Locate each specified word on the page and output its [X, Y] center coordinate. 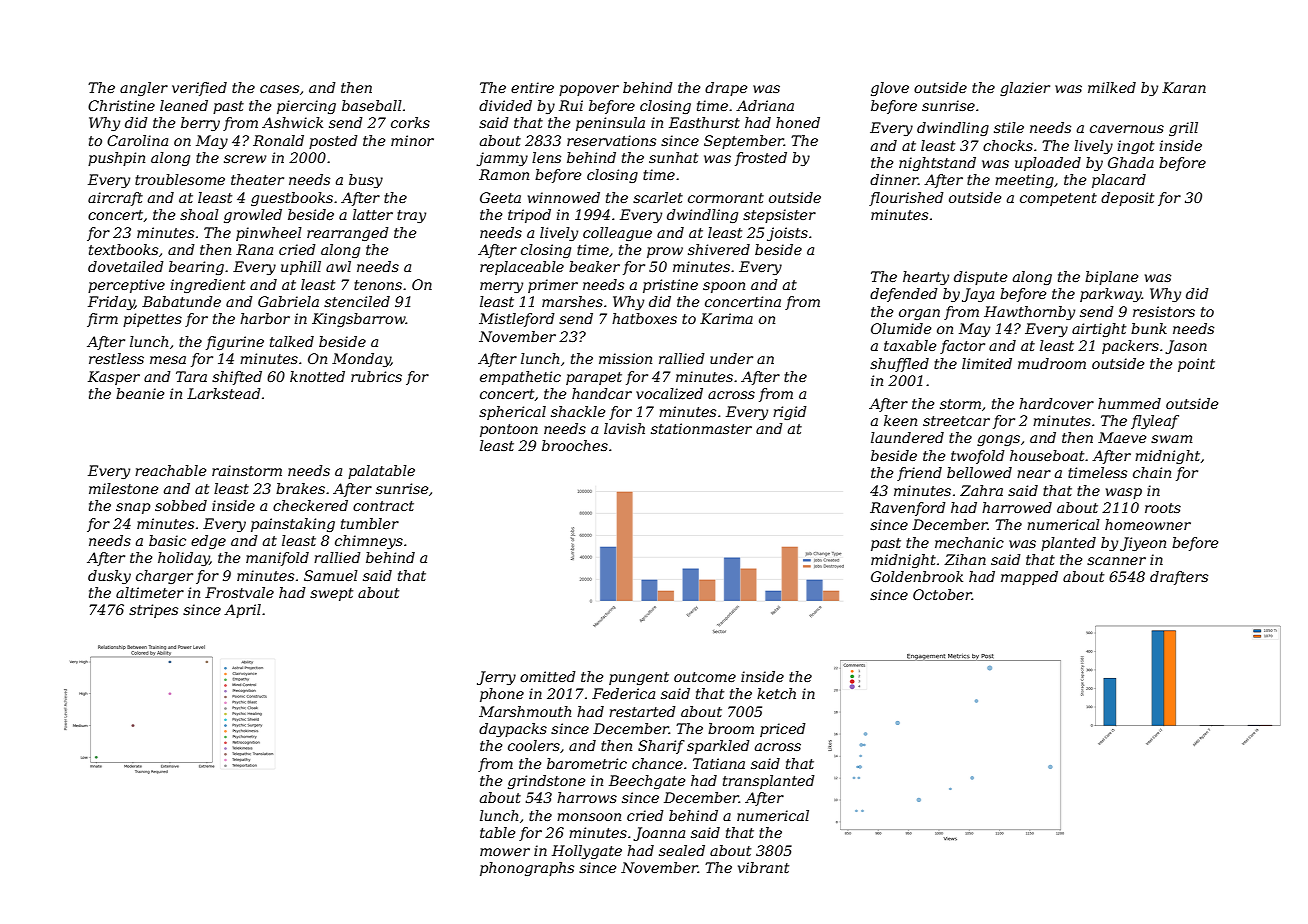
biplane [1112, 278]
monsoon [589, 817]
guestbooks [292, 199]
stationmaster [701, 428]
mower [505, 852]
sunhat [673, 157]
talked [292, 341]
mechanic [969, 542]
